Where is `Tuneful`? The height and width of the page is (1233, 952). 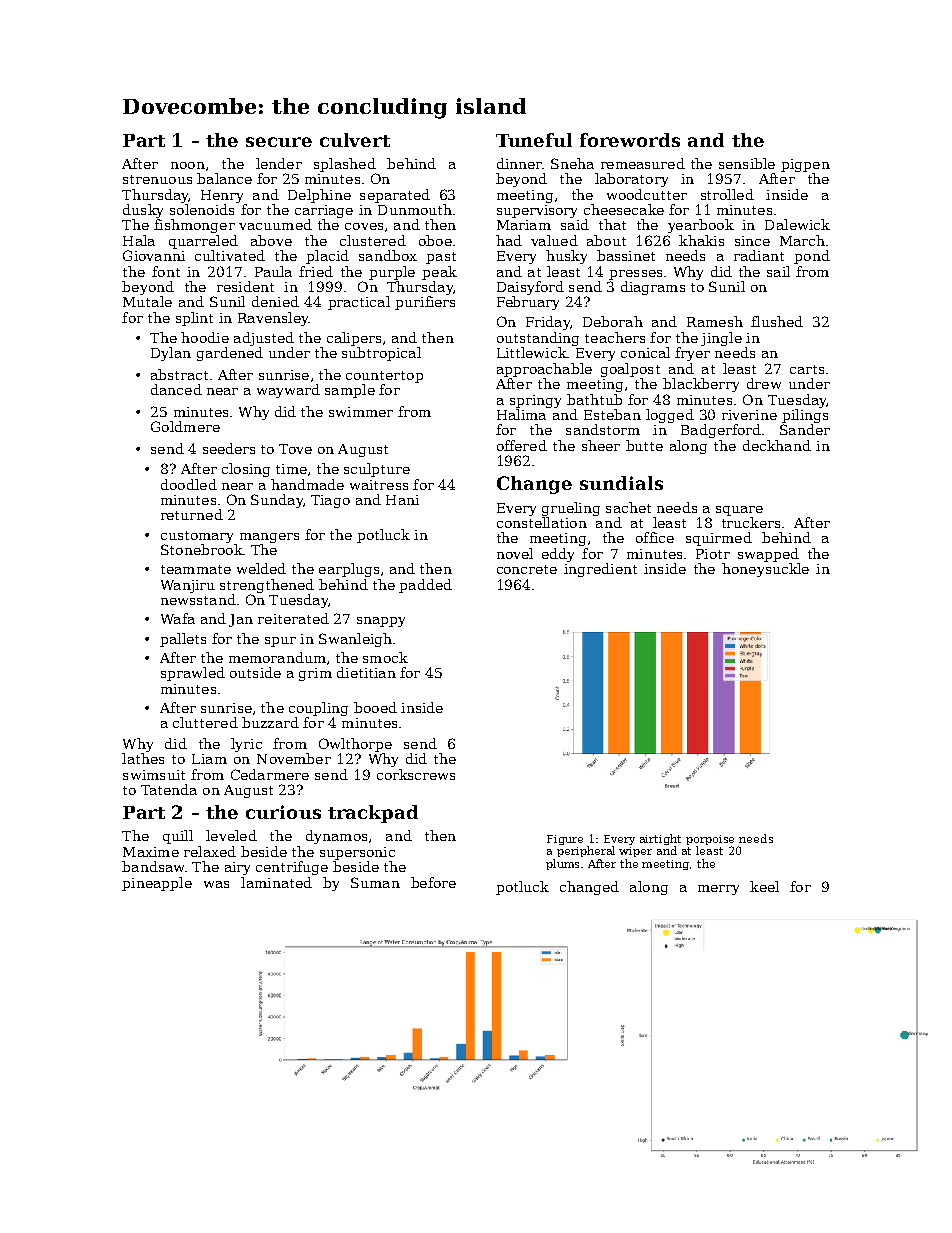
Tuneful is located at coordinates (534, 140).
